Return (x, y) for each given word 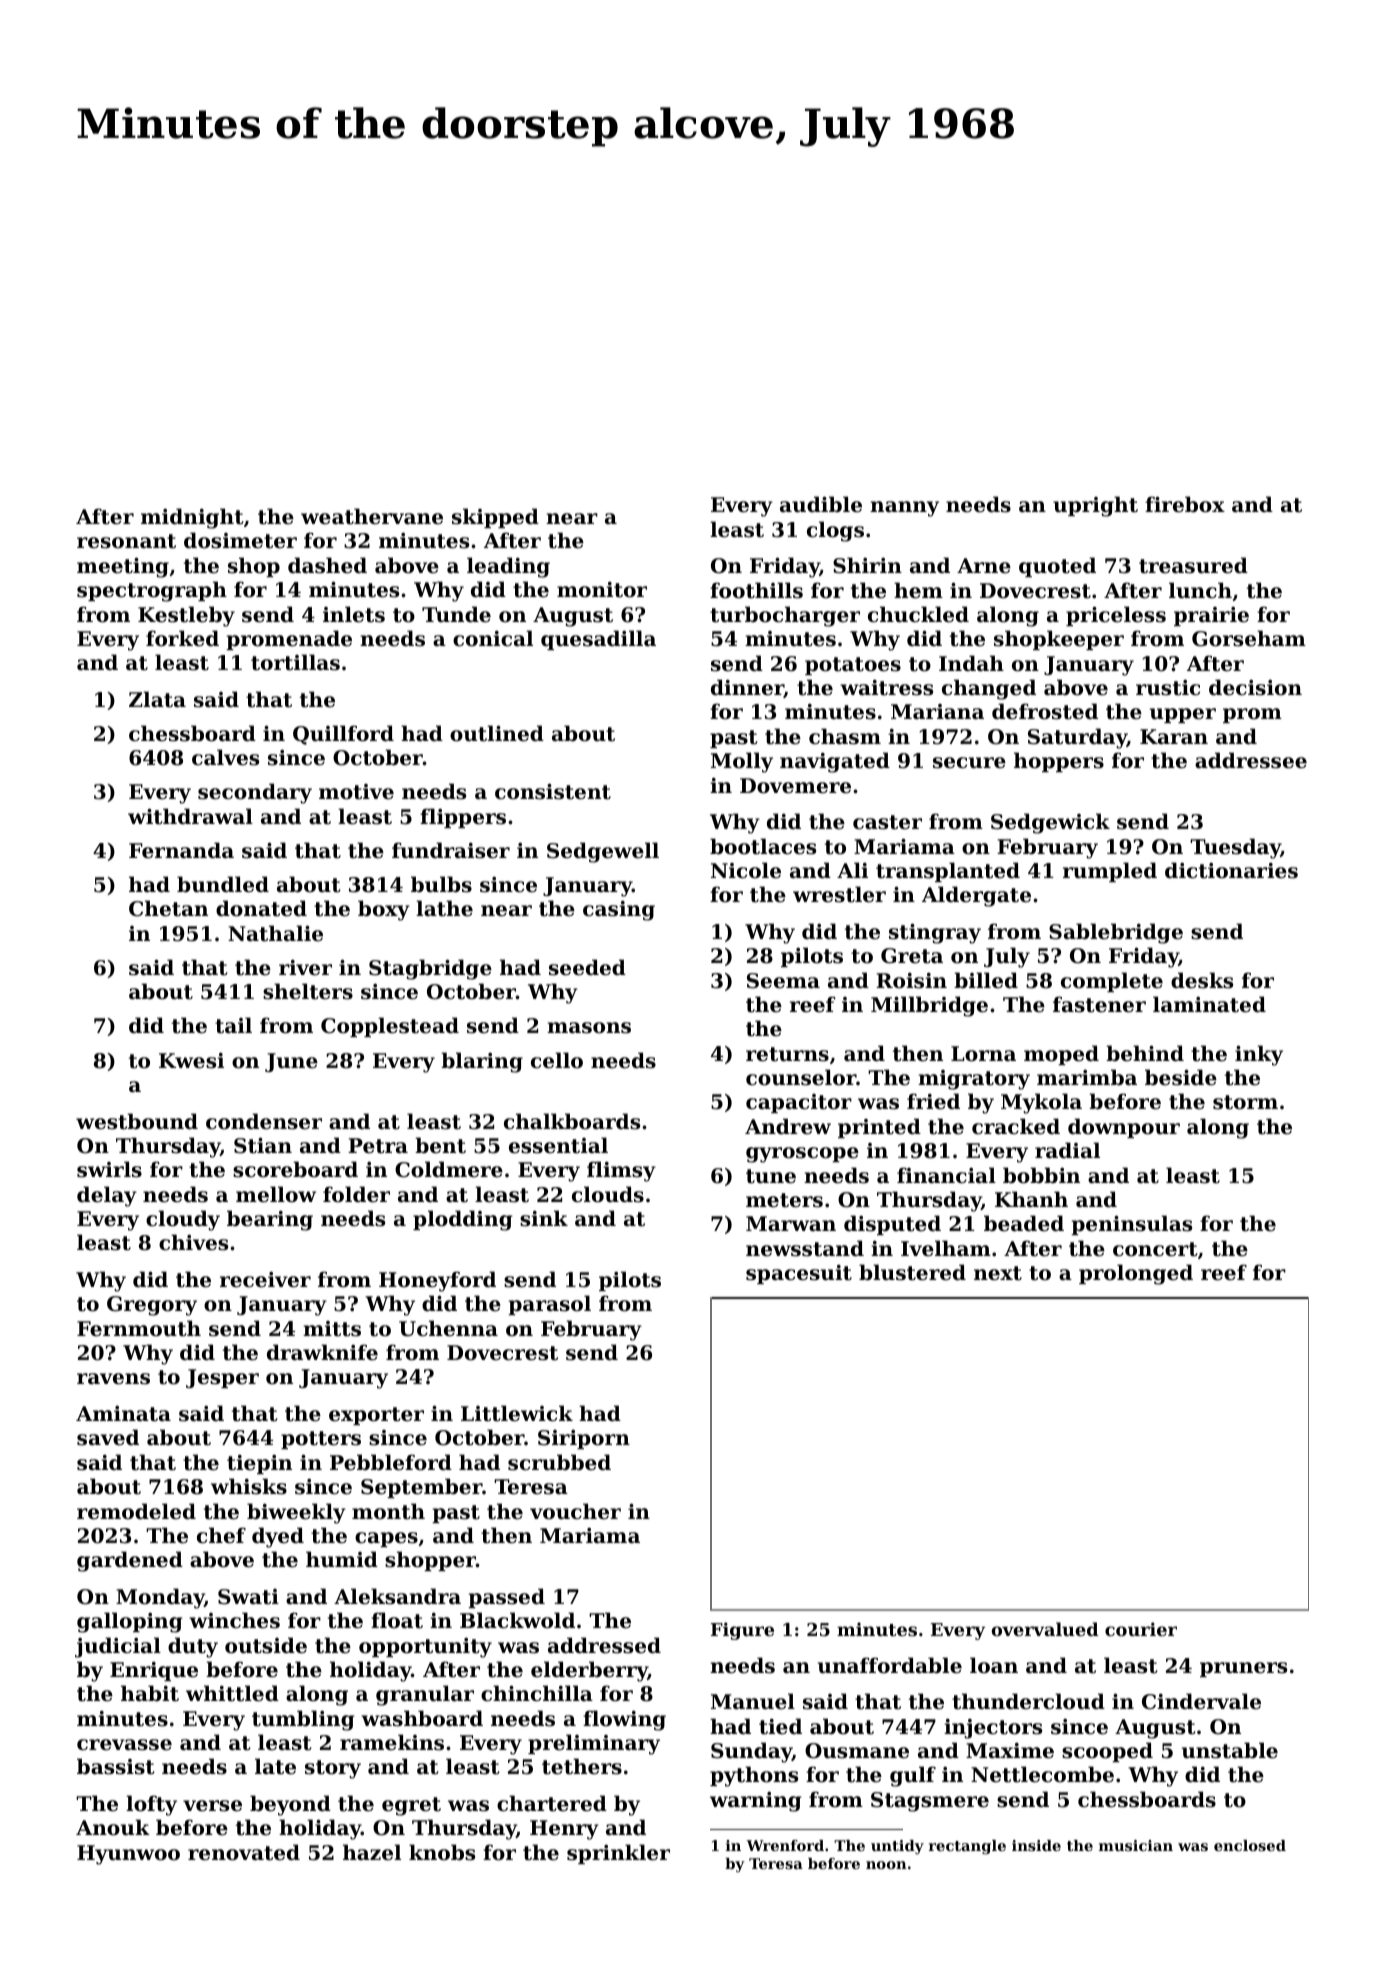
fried (933, 1101)
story (333, 1769)
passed (506, 1598)
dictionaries (1231, 870)
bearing (270, 1220)
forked (182, 638)
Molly (742, 762)
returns (787, 1054)
